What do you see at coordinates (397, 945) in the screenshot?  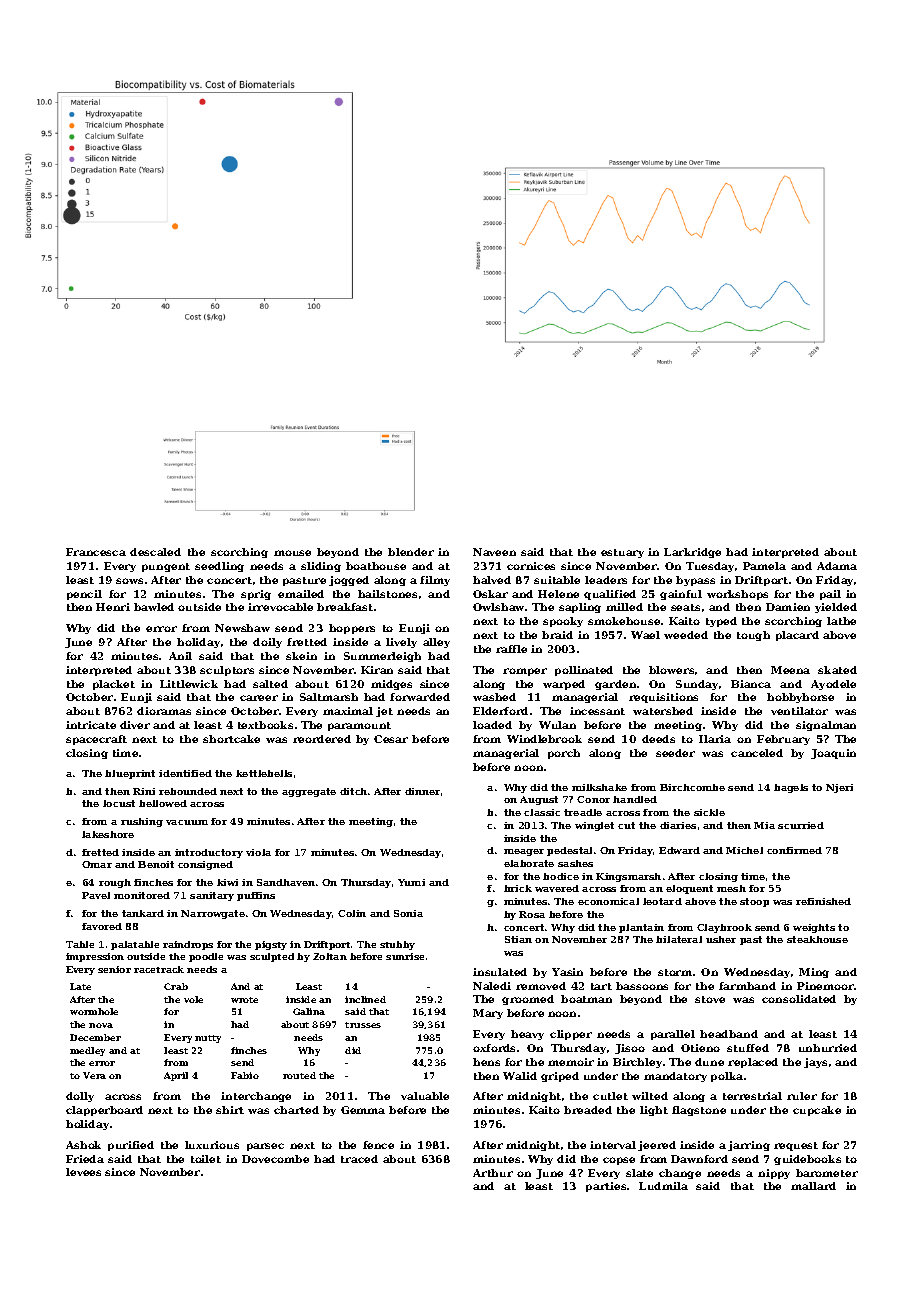 I see `stubby` at bounding box center [397, 945].
